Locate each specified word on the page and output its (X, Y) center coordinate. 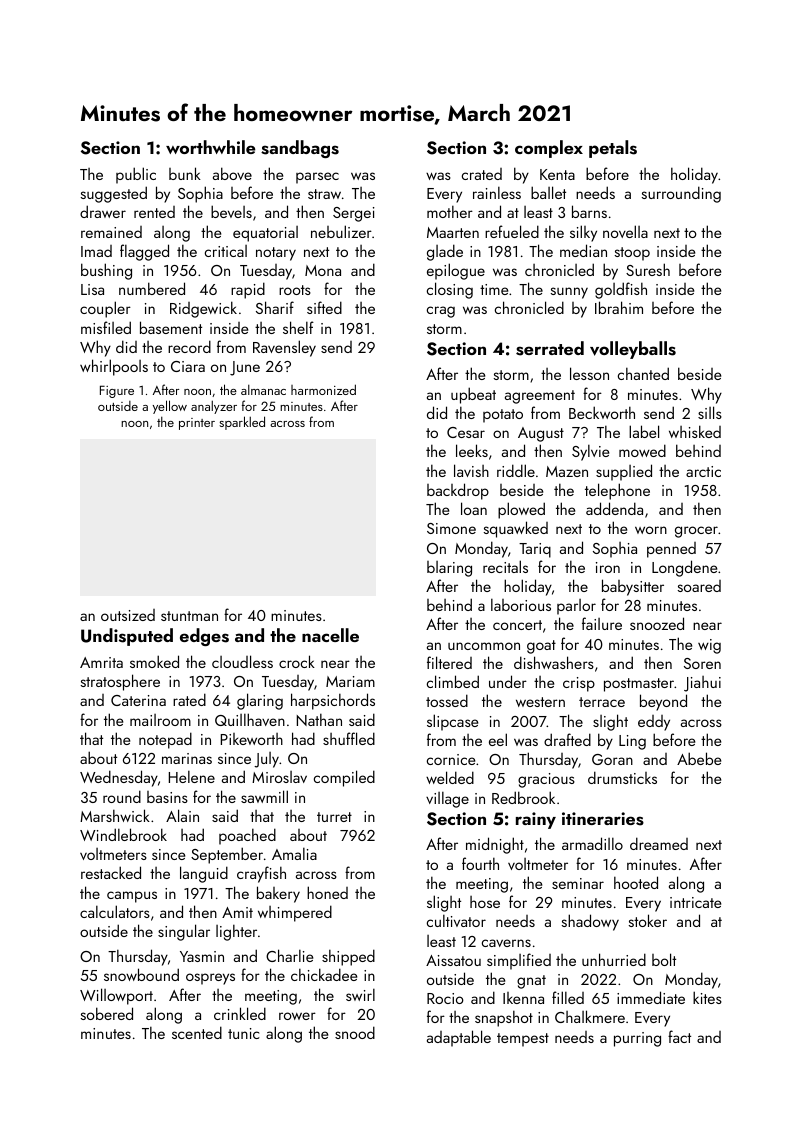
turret (334, 817)
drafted (567, 739)
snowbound (141, 974)
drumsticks (622, 777)
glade (445, 252)
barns (589, 211)
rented (154, 212)
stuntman (189, 616)
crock (297, 661)
